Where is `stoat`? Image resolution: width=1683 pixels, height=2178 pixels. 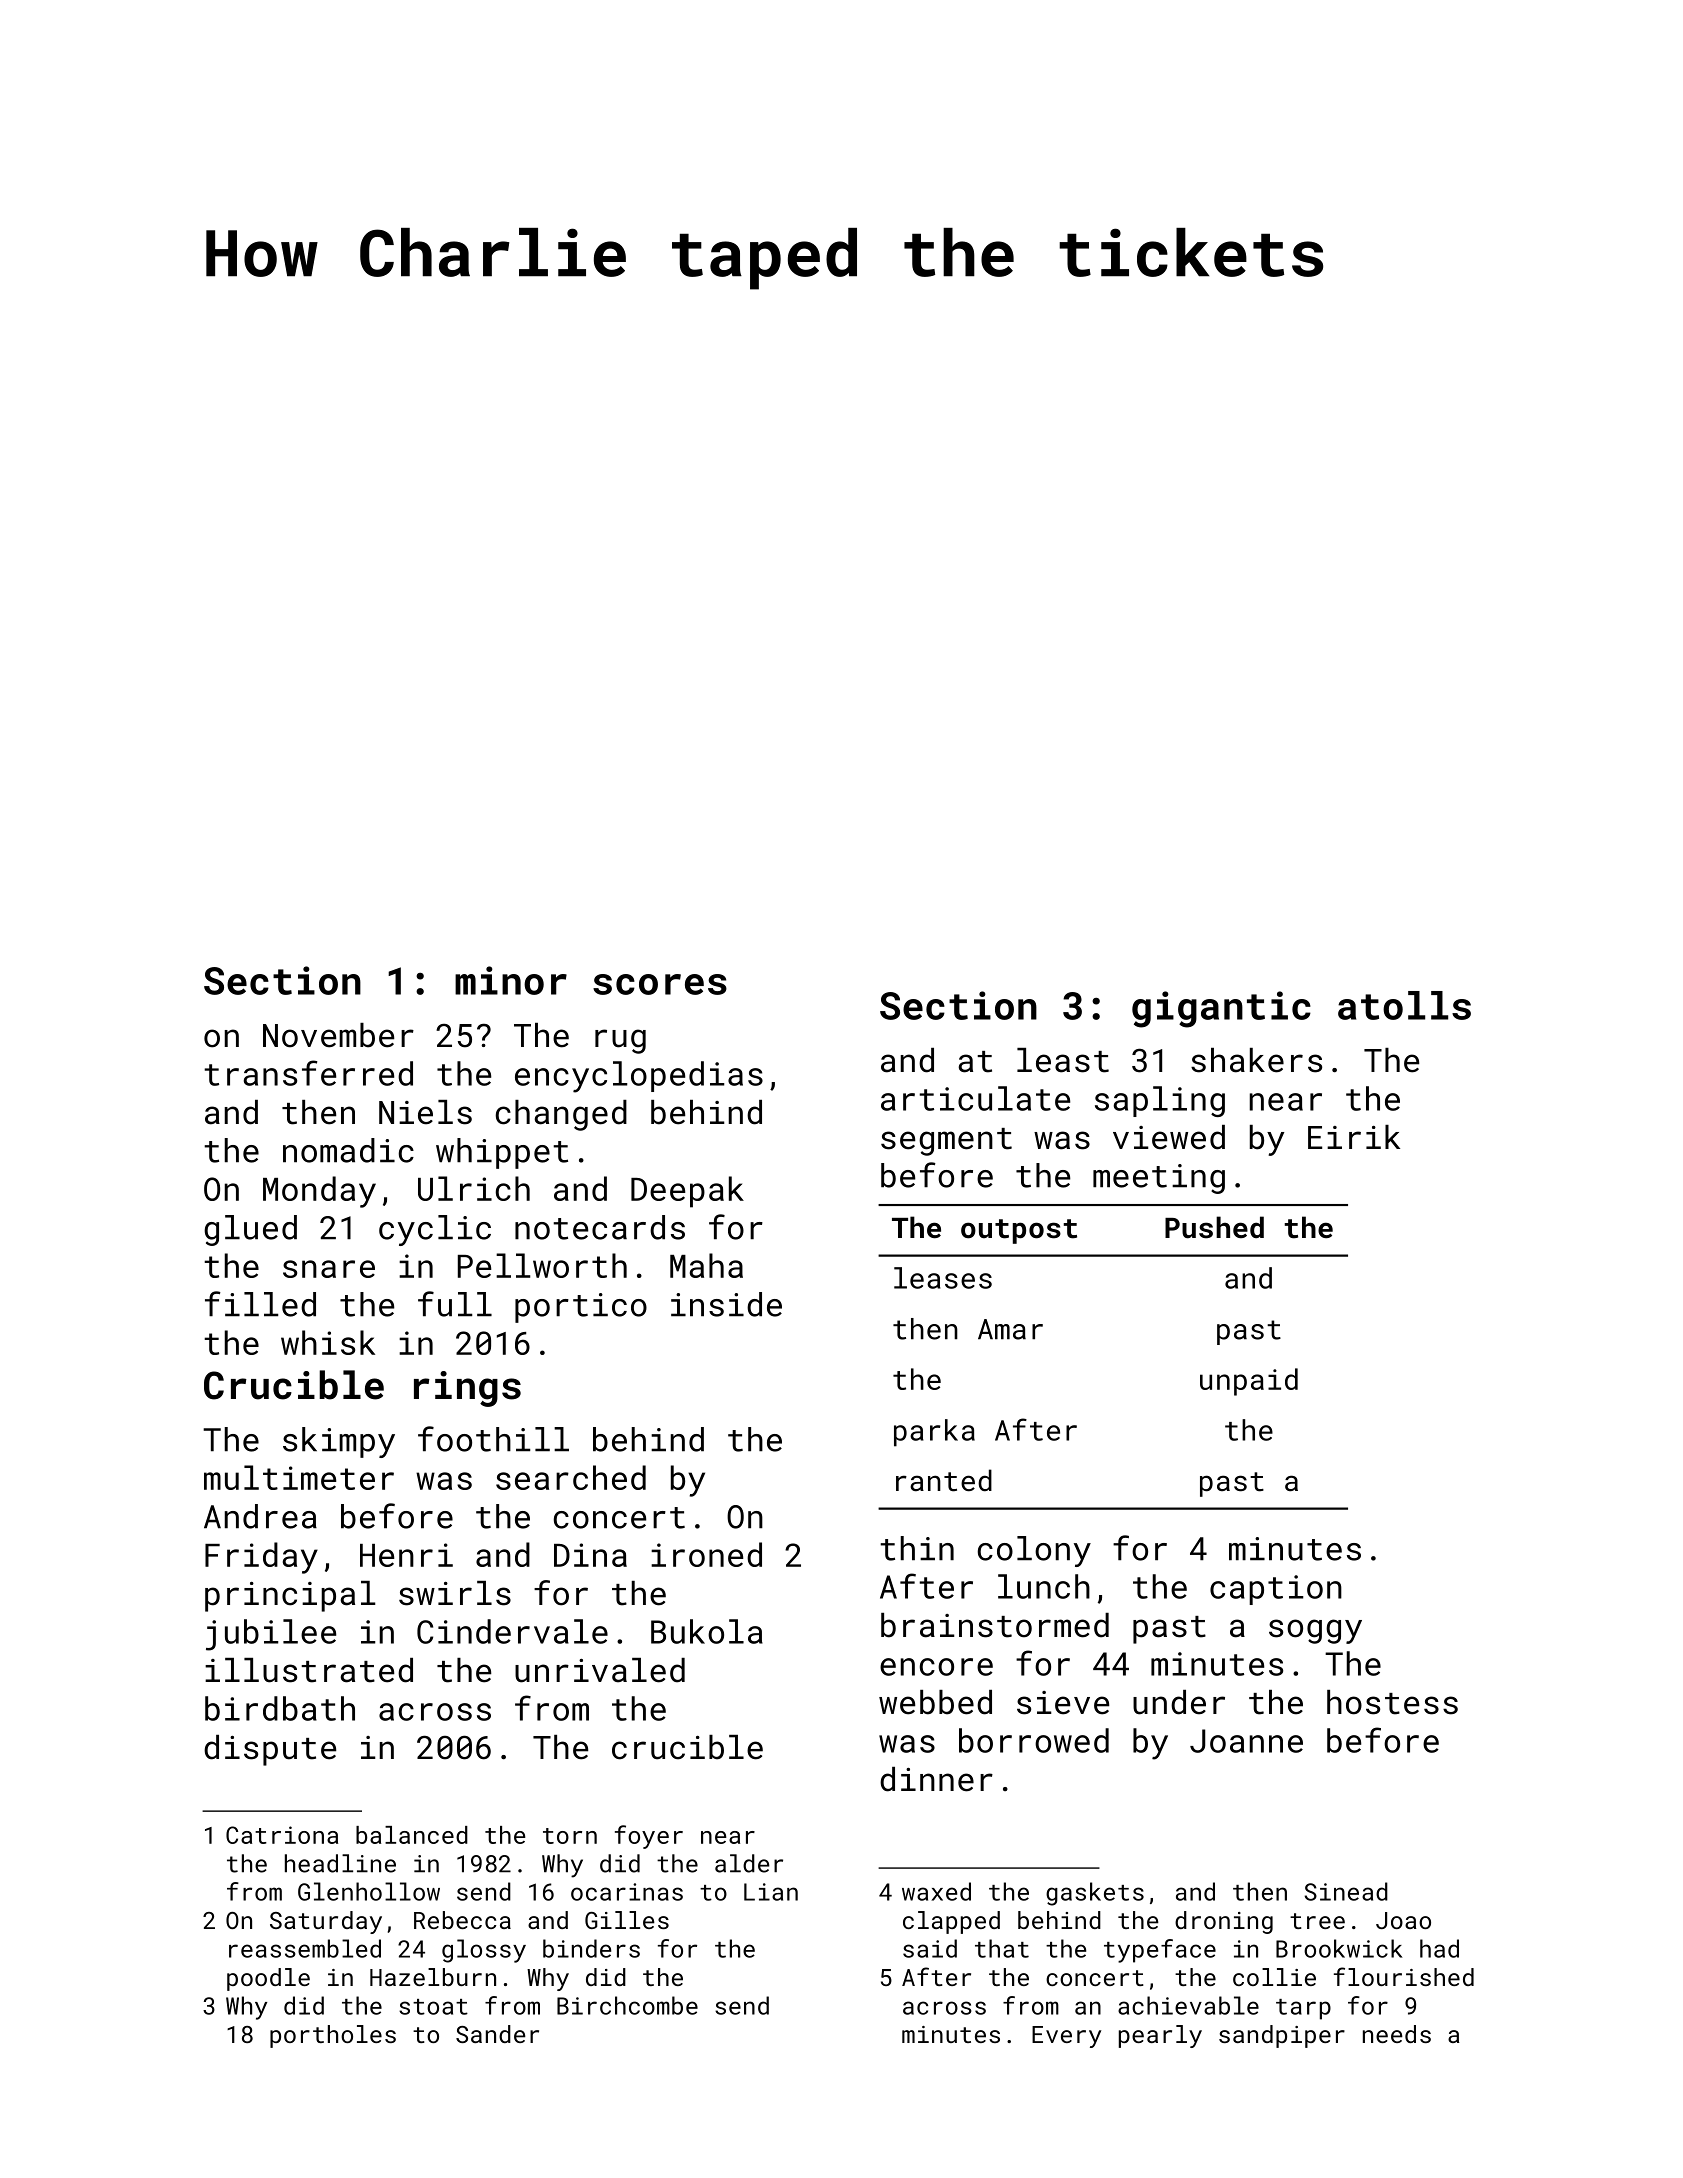 stoat is located at coordinates (433, 2007).
